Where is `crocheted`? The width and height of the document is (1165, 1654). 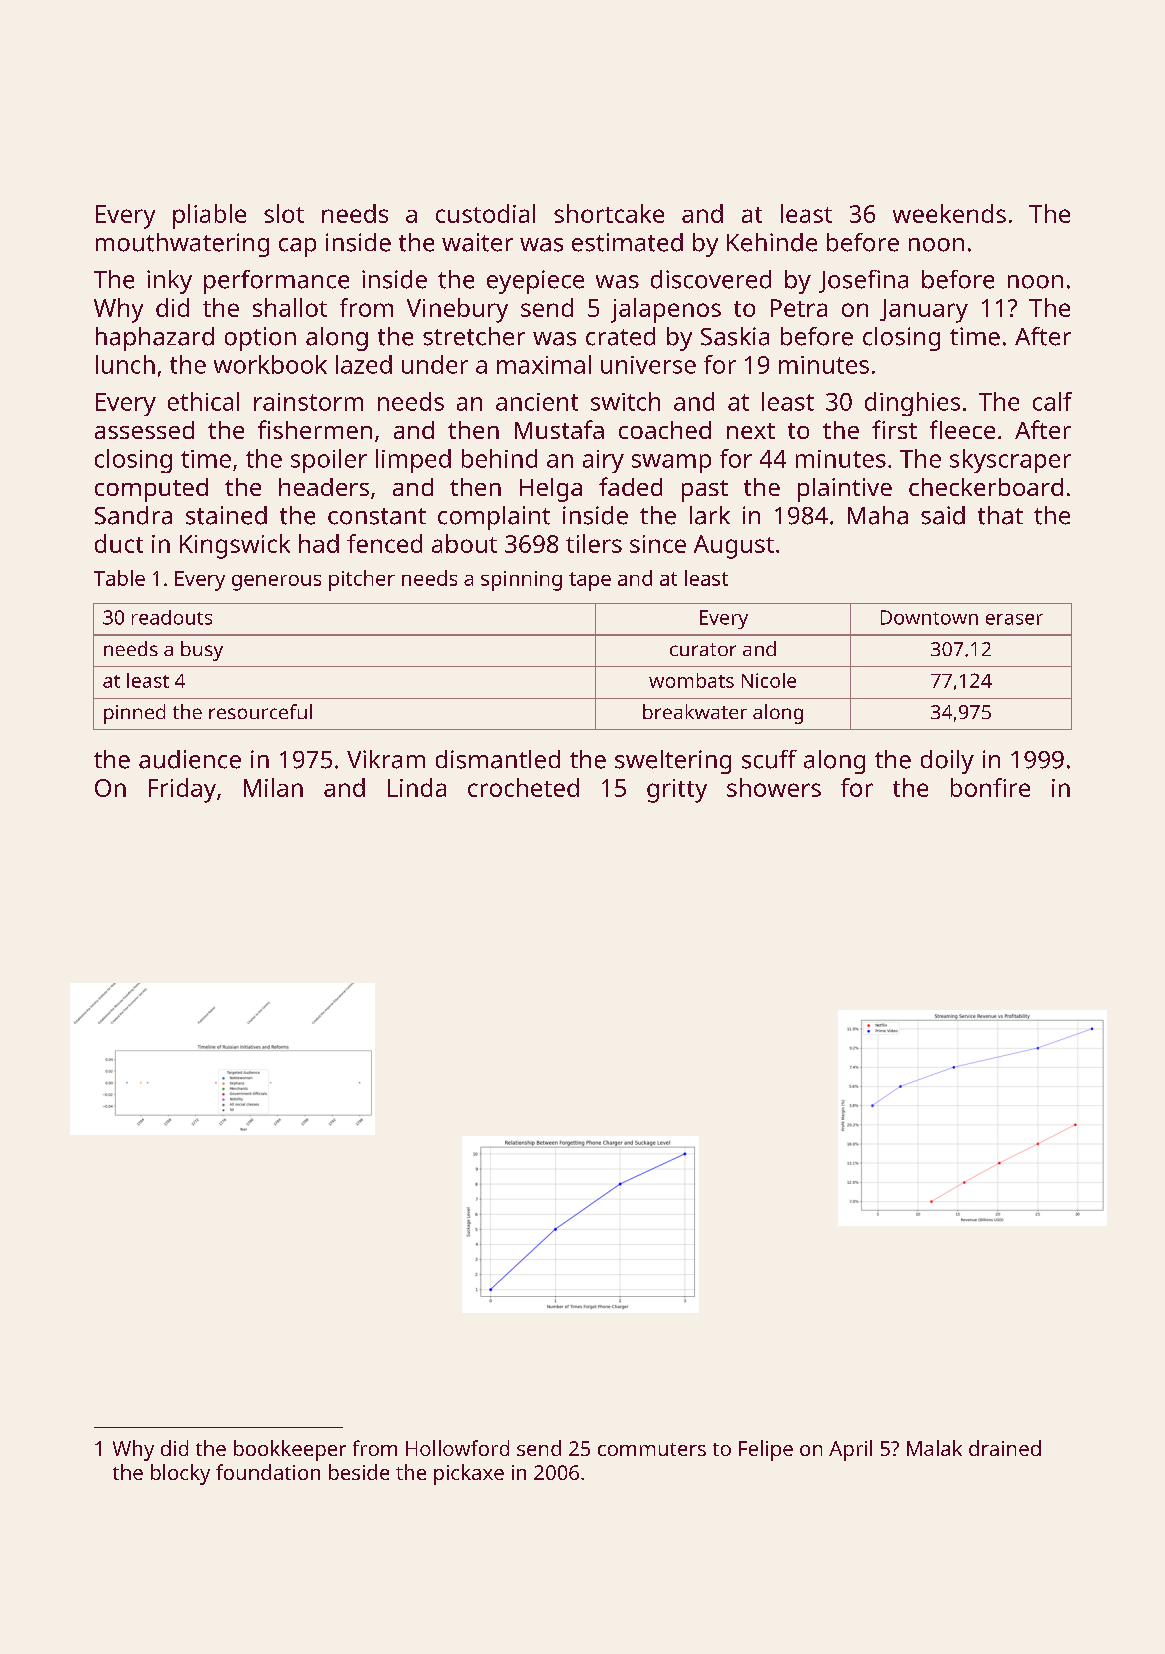
crocheted is located at coordinates (523, 787).
